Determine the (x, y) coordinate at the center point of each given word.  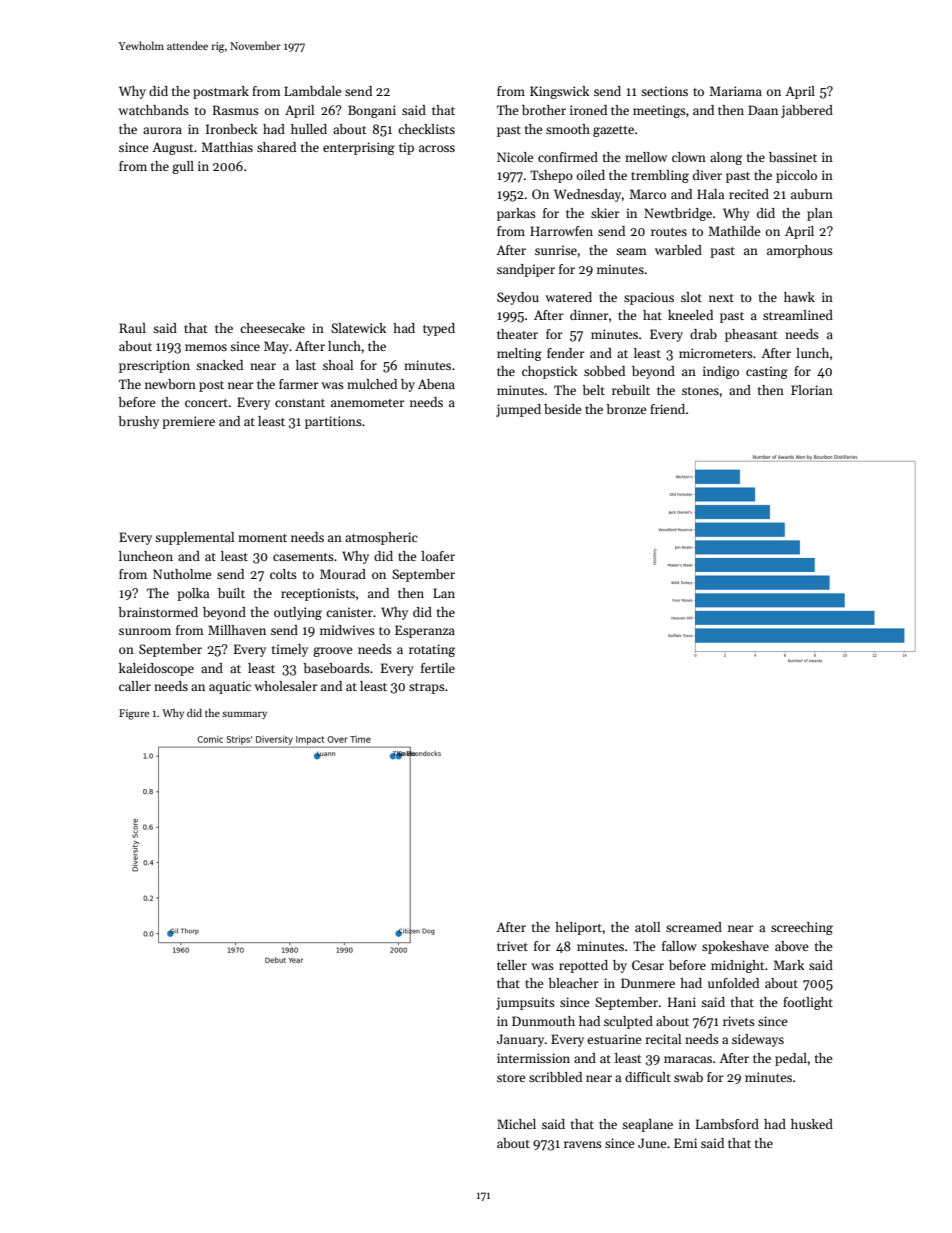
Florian (812, 390)
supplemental (194, 538)
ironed (588, 110)
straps (427, 688)
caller (135, 686)
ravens (583, 1144)
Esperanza (425, 631)
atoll (647, 927)
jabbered (807, 111)
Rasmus (236, 110)
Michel (516, 1124)
